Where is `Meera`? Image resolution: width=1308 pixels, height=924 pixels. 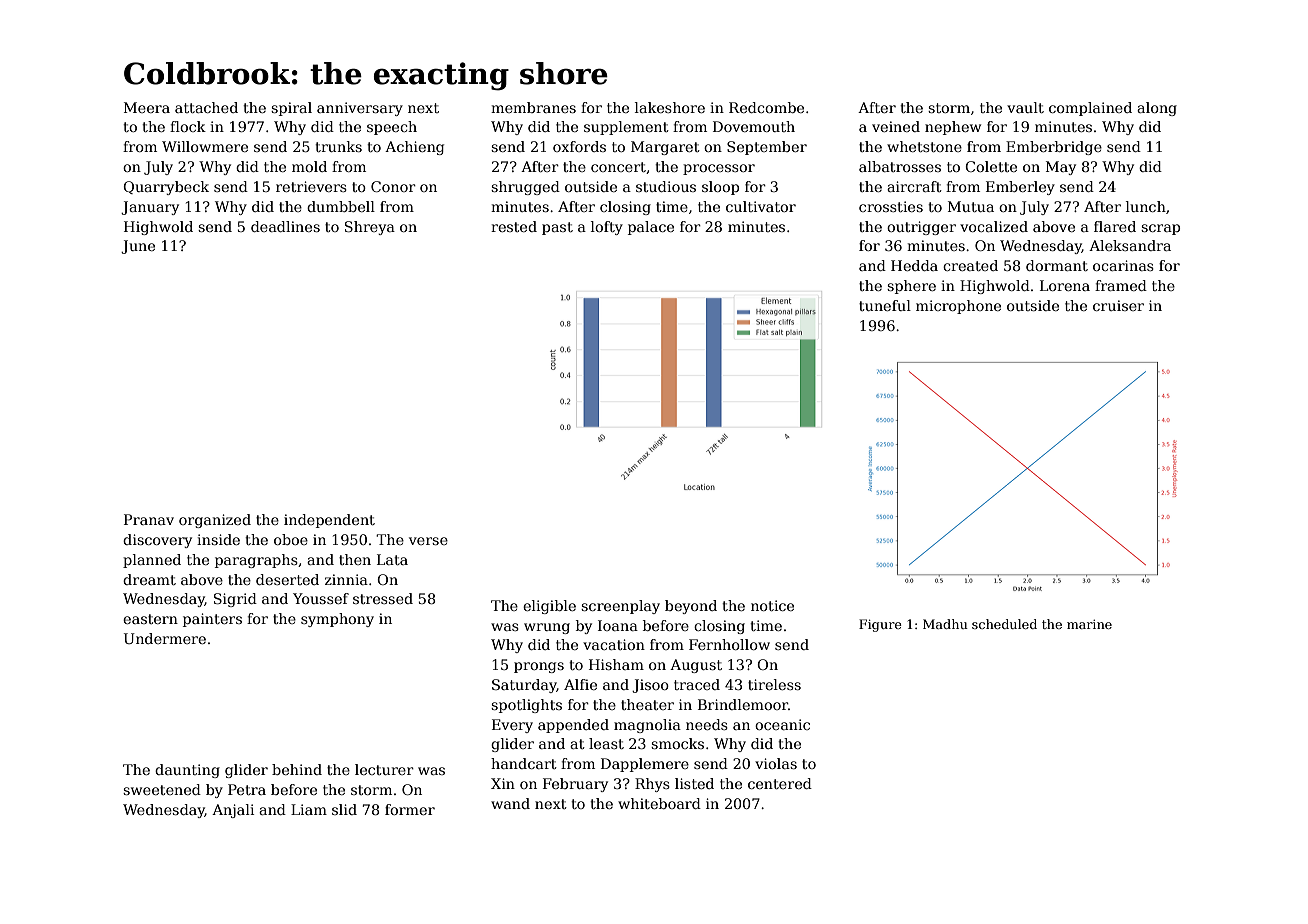
Meera is located at coordinates (147, 107).
